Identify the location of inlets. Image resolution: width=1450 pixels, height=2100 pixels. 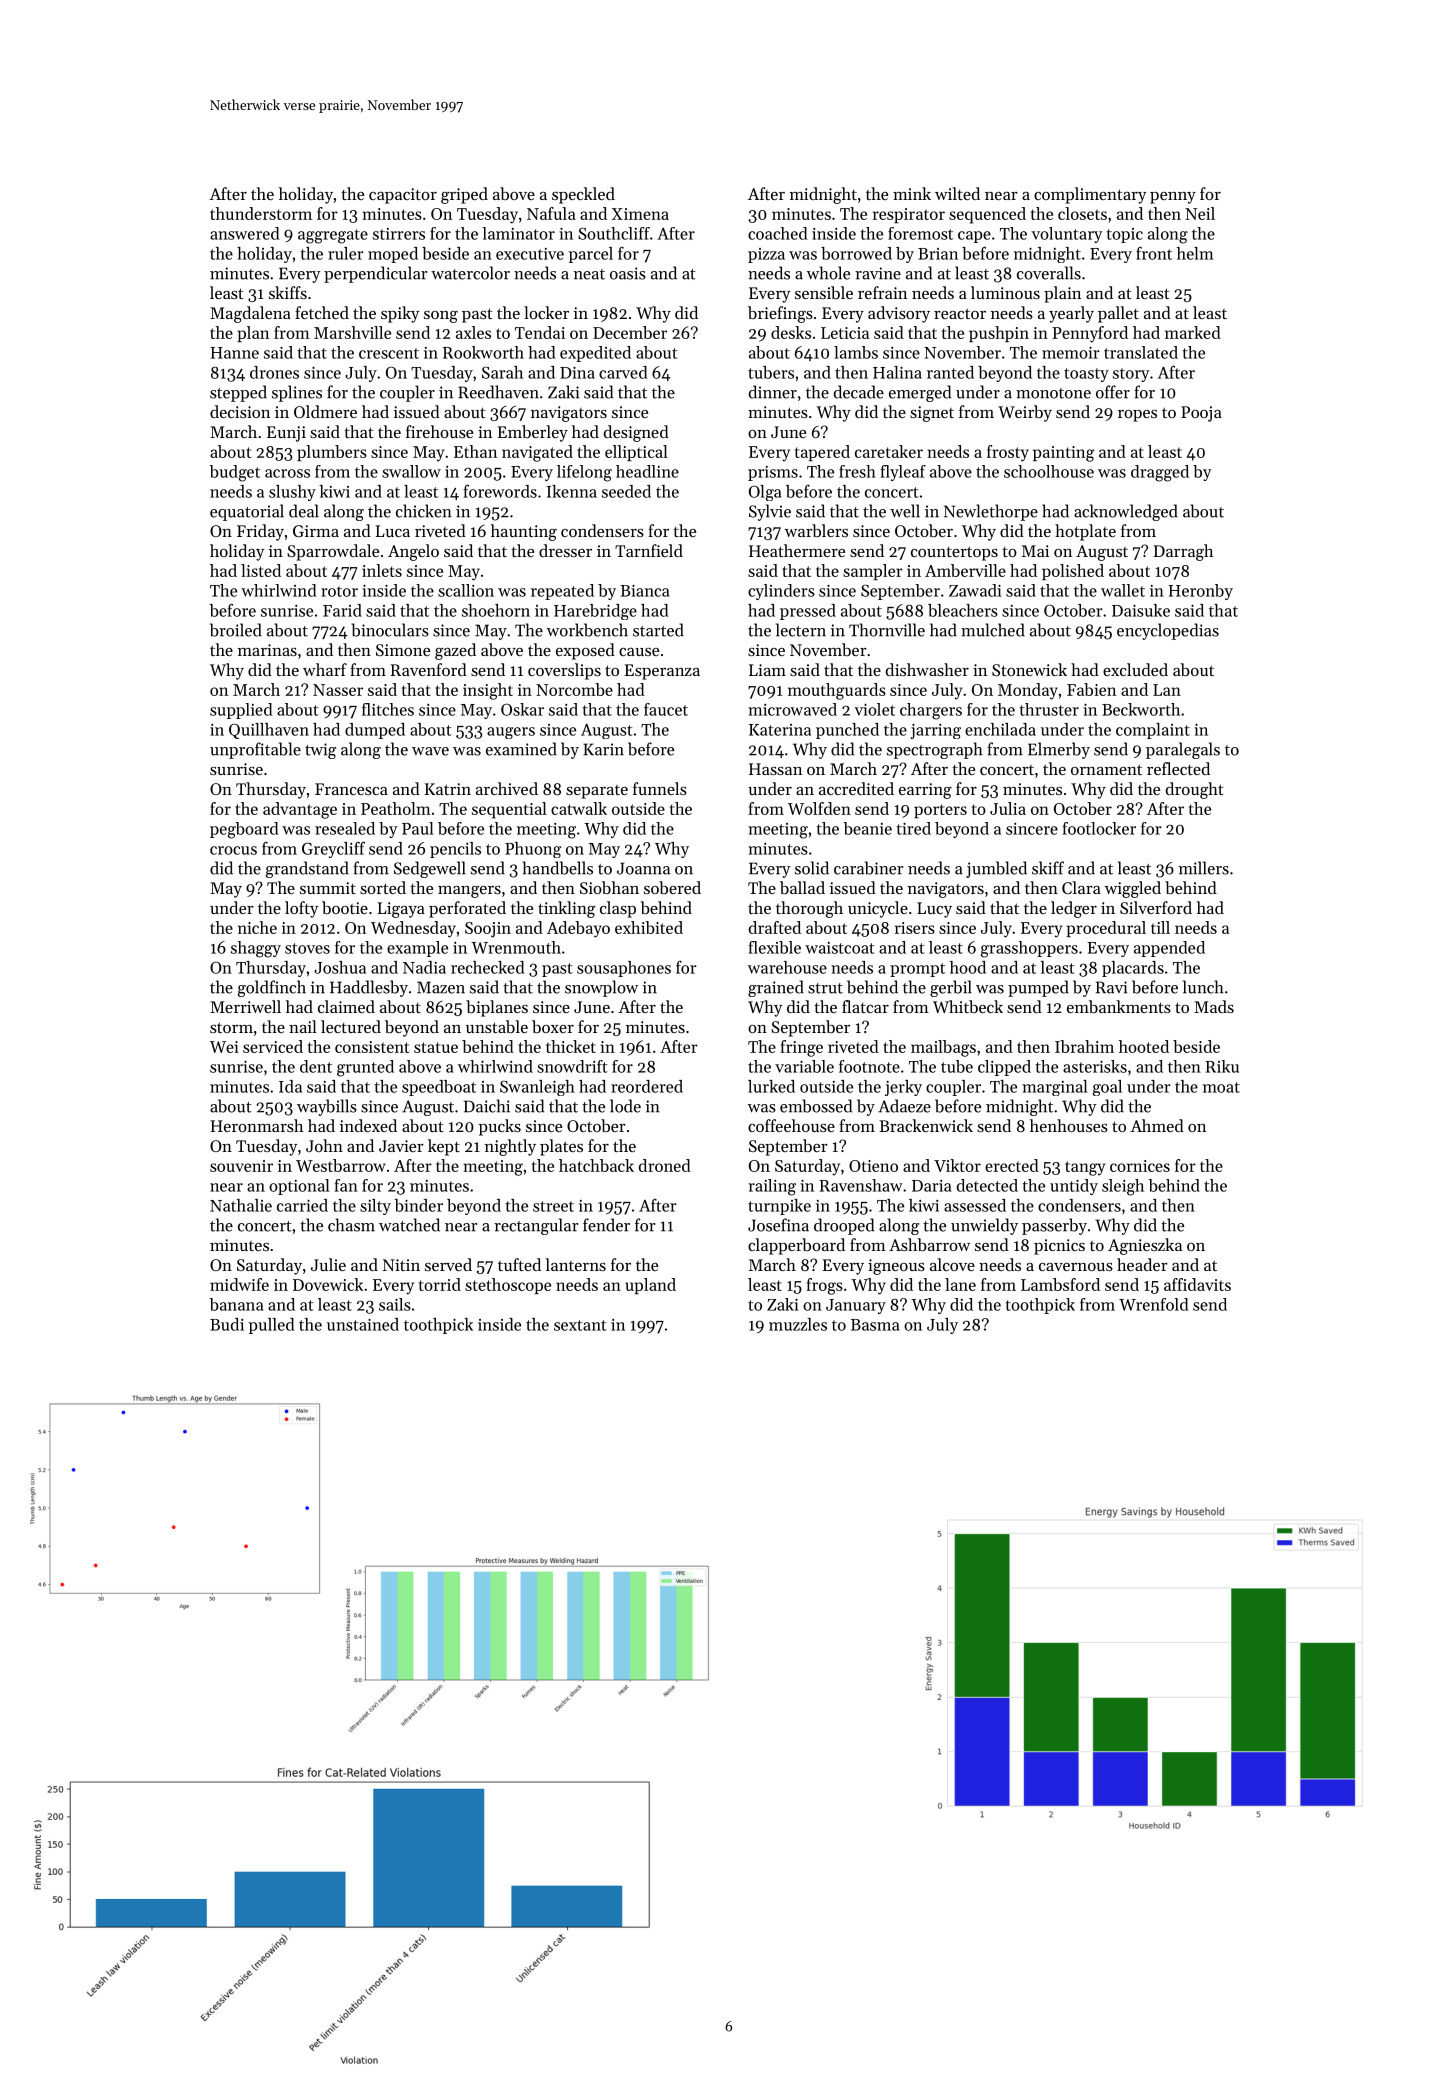
(382, 570).
